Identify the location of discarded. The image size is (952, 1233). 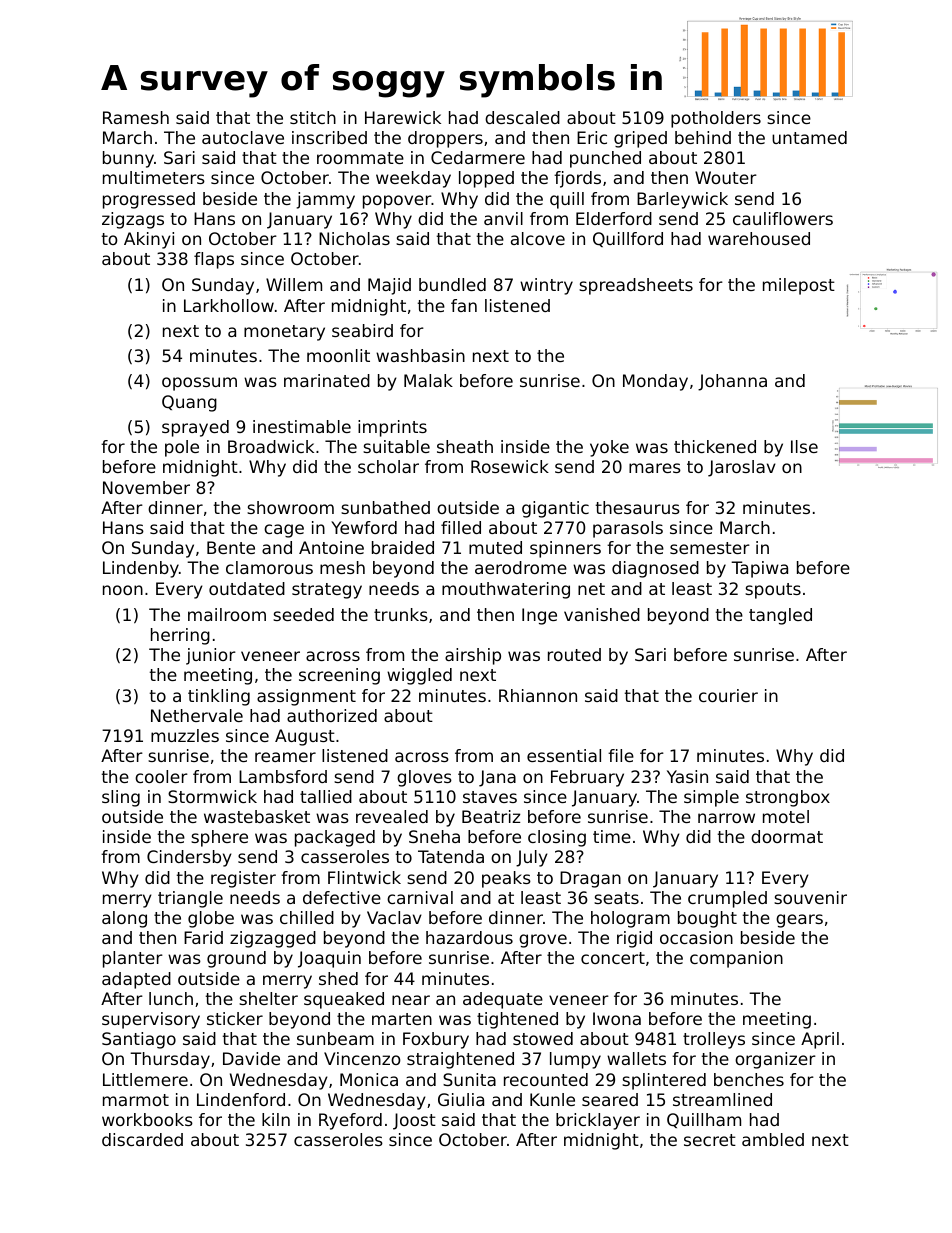
(142, 1139).
